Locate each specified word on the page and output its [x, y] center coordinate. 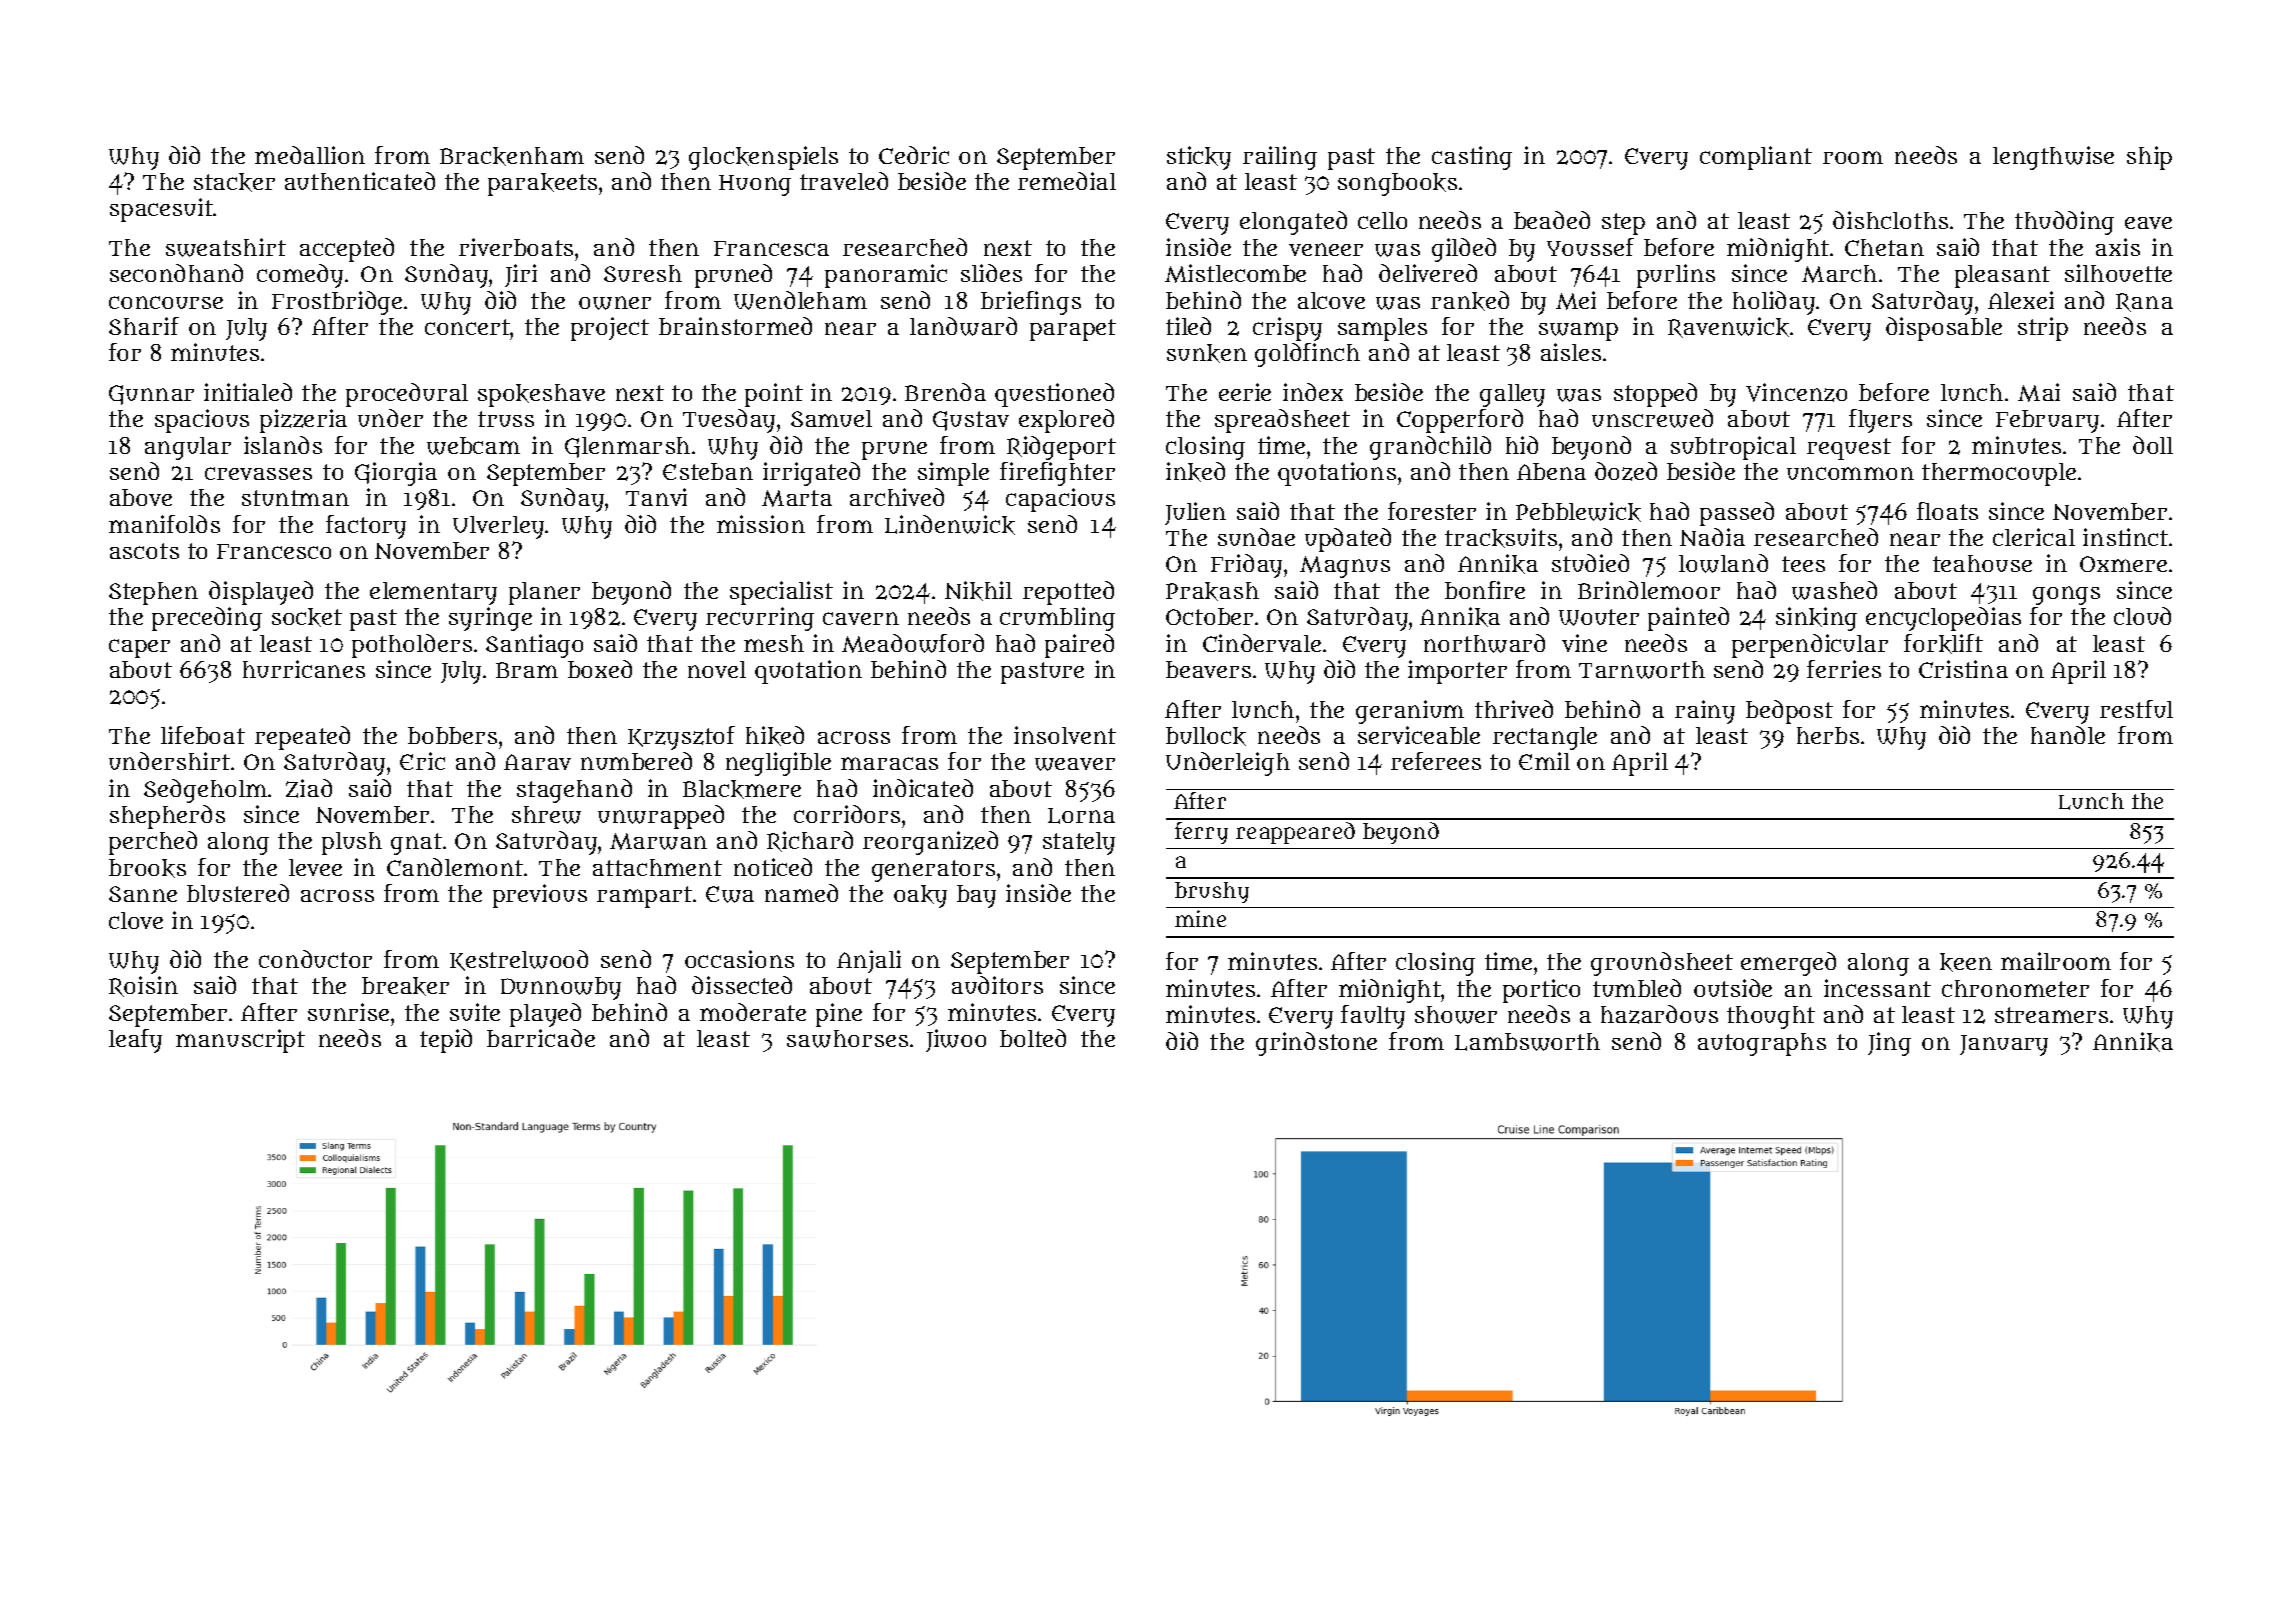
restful [2136, 709]
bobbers [452, 735]
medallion [310, 155]
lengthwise [2053, 158]
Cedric [914, 155]
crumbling [1057, 619]
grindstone [1316, 1044]
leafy [135, 1041]
